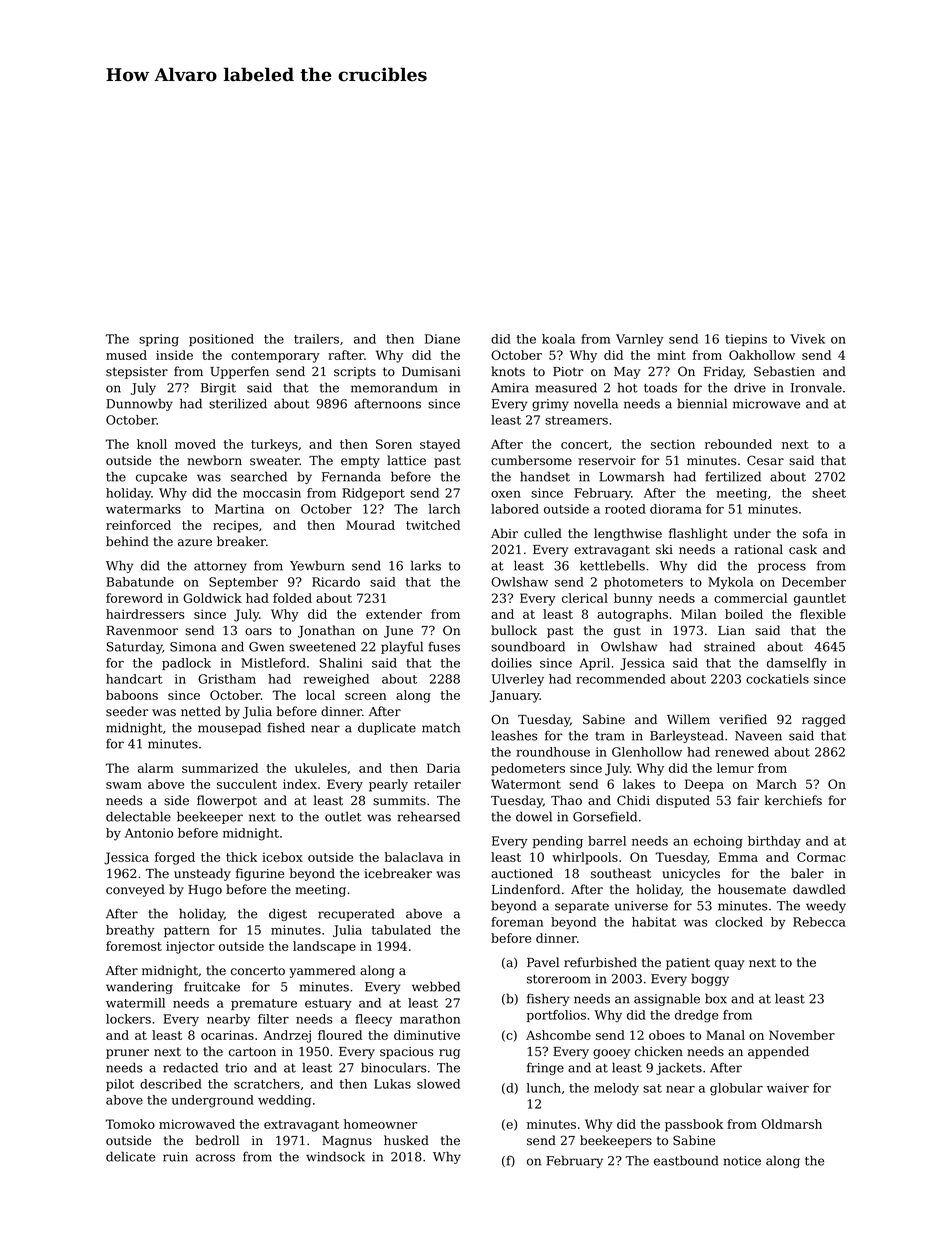 The image size is (952, 1233). Describe the element at coordinates (431, 372) in the screenshot. I see `Dumisani` at that location.
